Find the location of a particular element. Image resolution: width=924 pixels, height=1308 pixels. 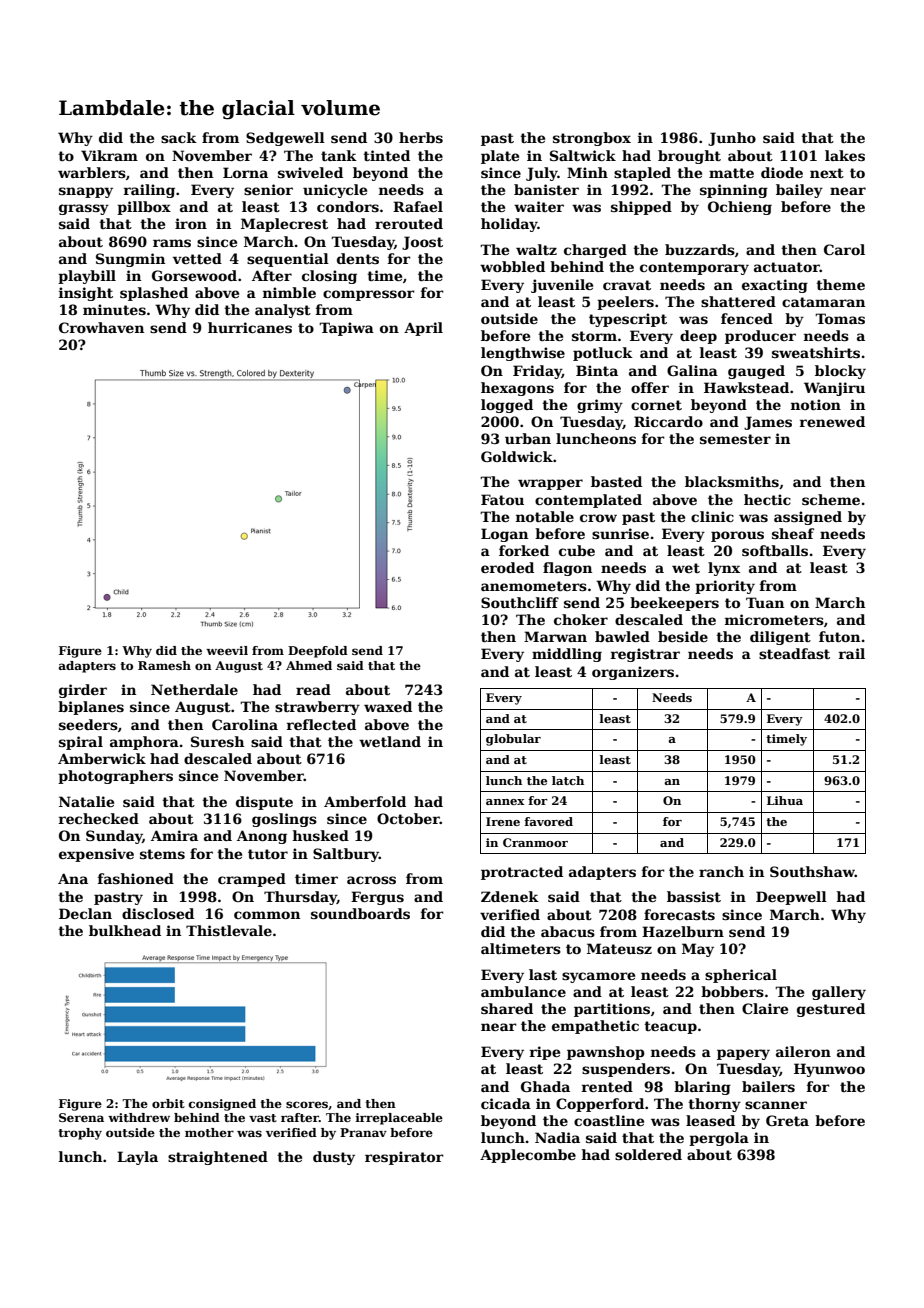

futon is located at coordinates (839, 636).
